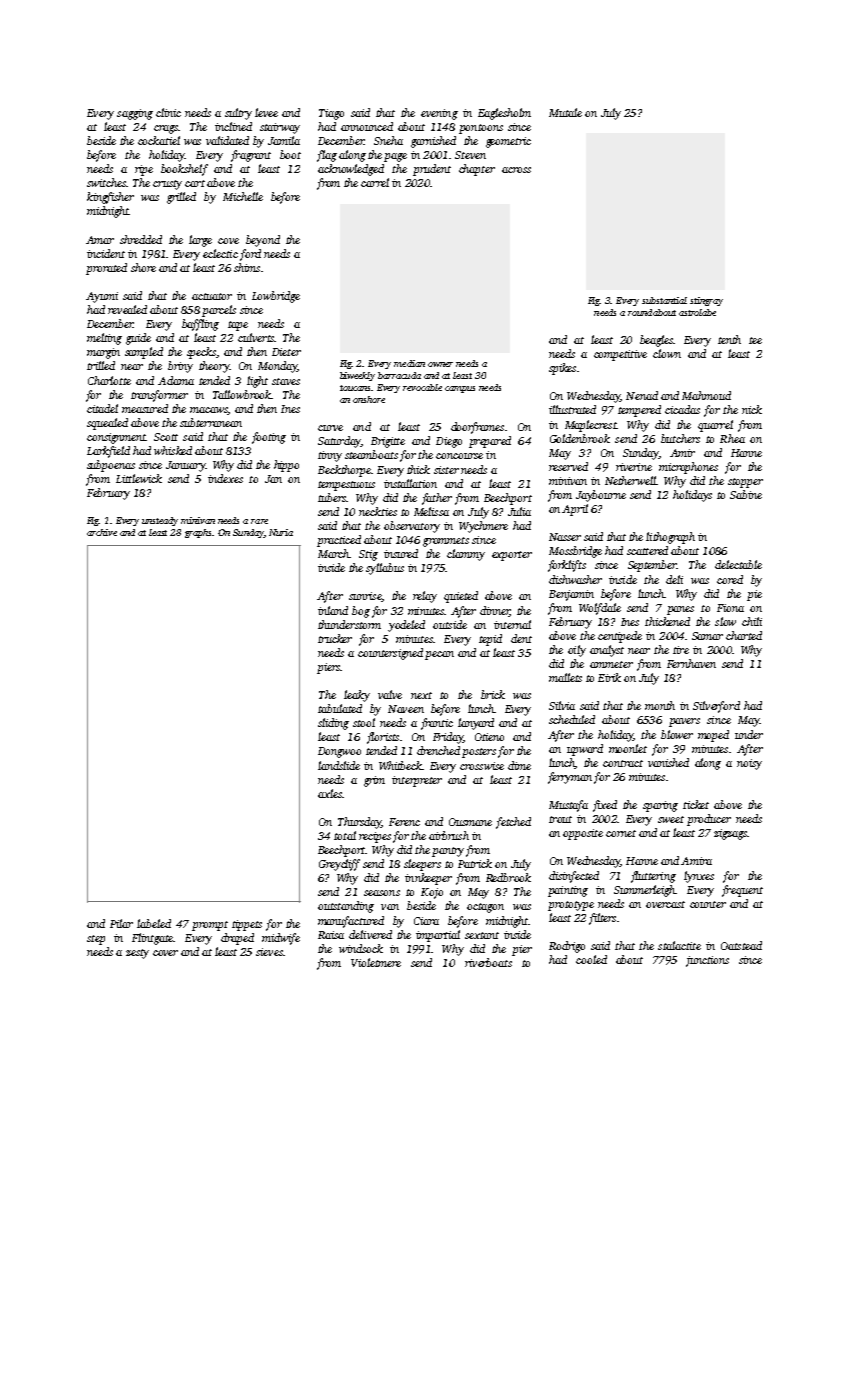 The image size is (849, 1400). I want to click on archive, so click(102, 532).
